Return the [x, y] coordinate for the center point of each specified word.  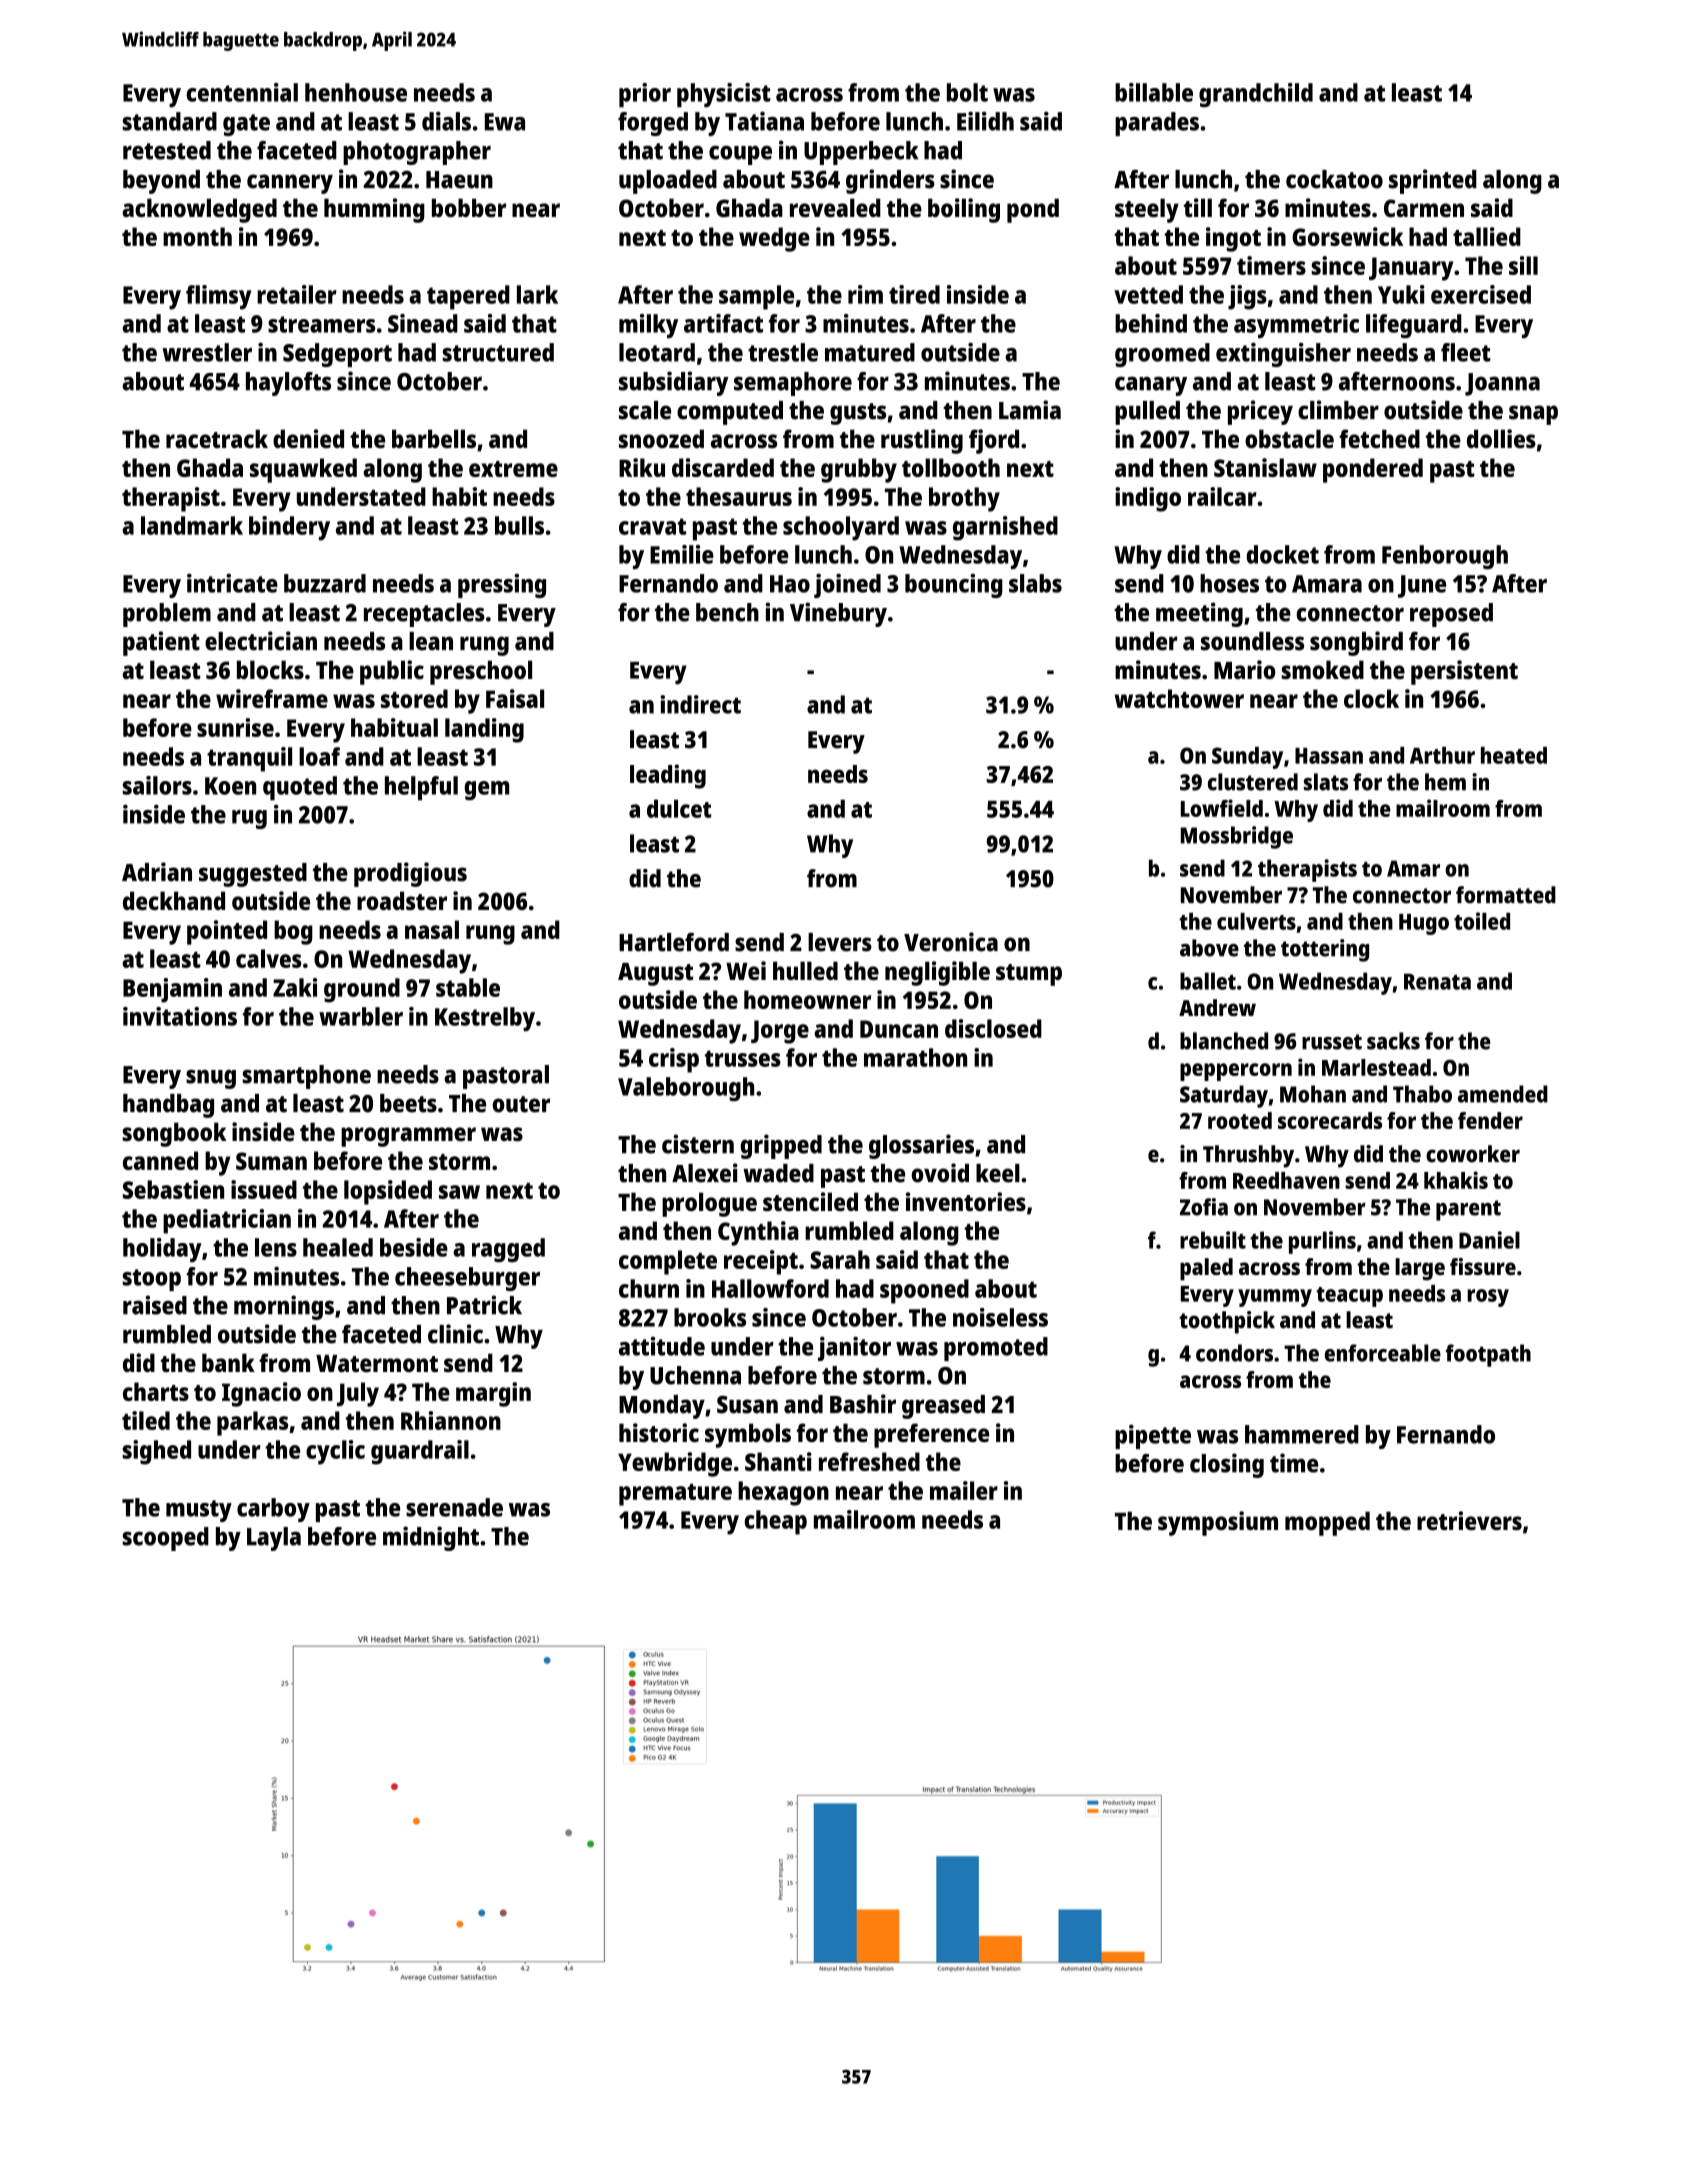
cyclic [335, 1452]
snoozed [661, 438]
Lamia [1030, 410]
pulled [1147, 413]
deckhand [174, 900]
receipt [761, 1262]
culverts [1256, 921]
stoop [151, 1280]
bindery [289, 528]
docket [1282, 554]
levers [840, 942]
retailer [297, 294]
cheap [775, 1522]
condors [1234, 1353]
